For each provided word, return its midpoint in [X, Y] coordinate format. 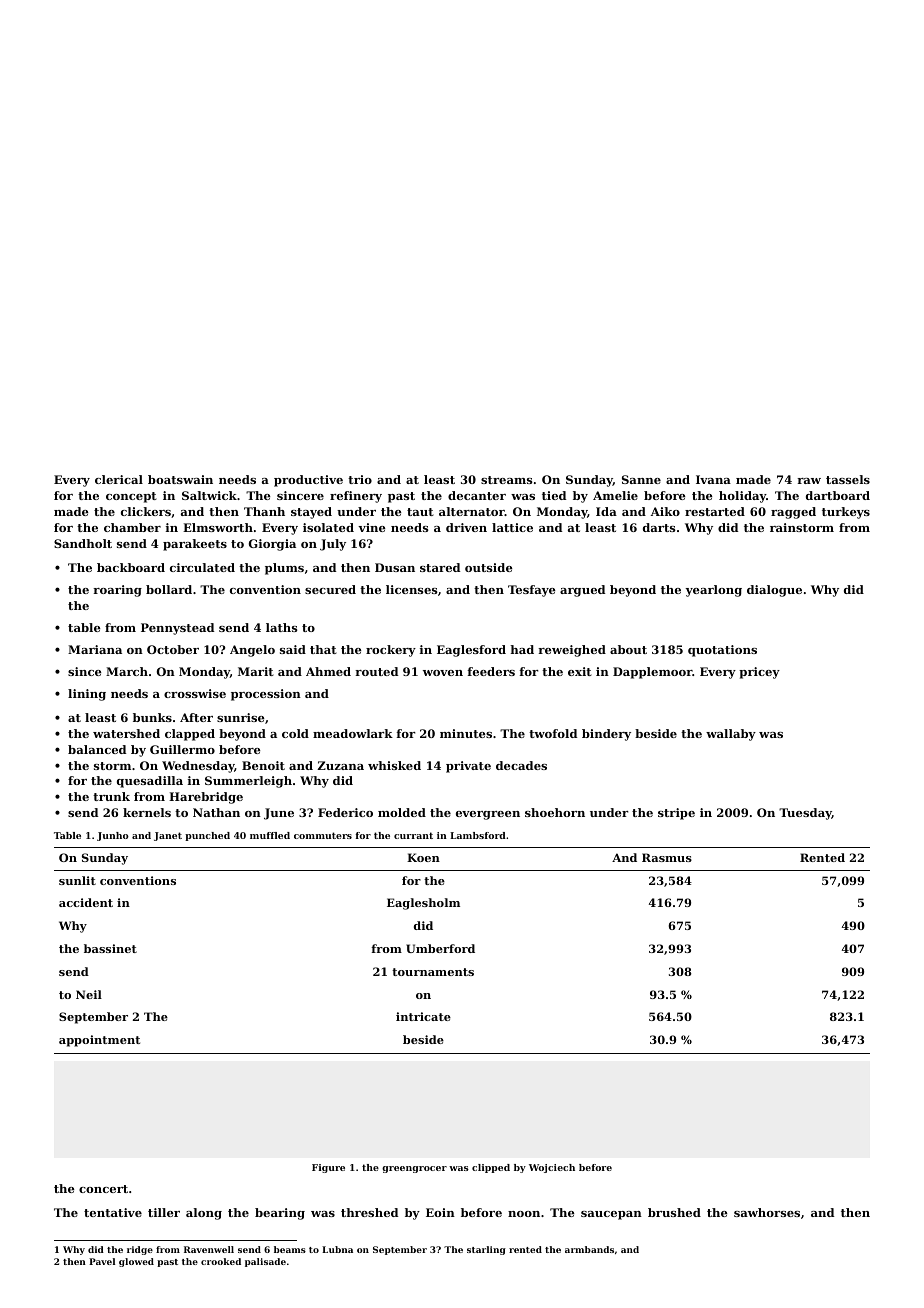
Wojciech [552, 1168]
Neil [89, 994]
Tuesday [805, 814]
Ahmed [328, 671]
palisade [265, 1262]
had [522, 649]
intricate [423, 1016]
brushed [674, 1212]
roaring [117, 591]
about [628, 649]
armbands [589, 1249]
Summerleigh [248, 782]
